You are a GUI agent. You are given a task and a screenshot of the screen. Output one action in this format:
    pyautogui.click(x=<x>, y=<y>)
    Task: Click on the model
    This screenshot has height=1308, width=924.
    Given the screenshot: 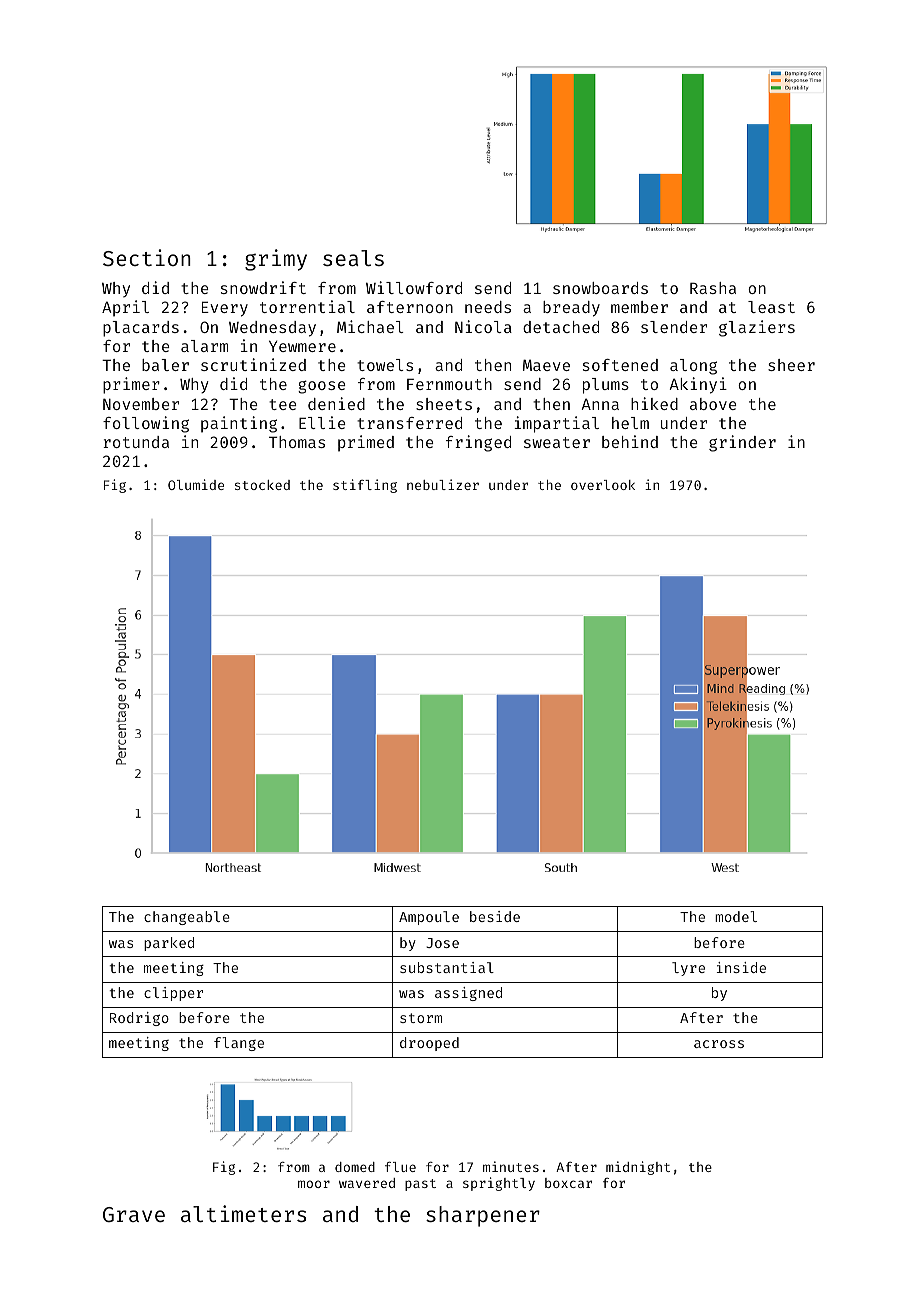 What is the action you would take?
    pyautogui.click(x=736, y=916)
